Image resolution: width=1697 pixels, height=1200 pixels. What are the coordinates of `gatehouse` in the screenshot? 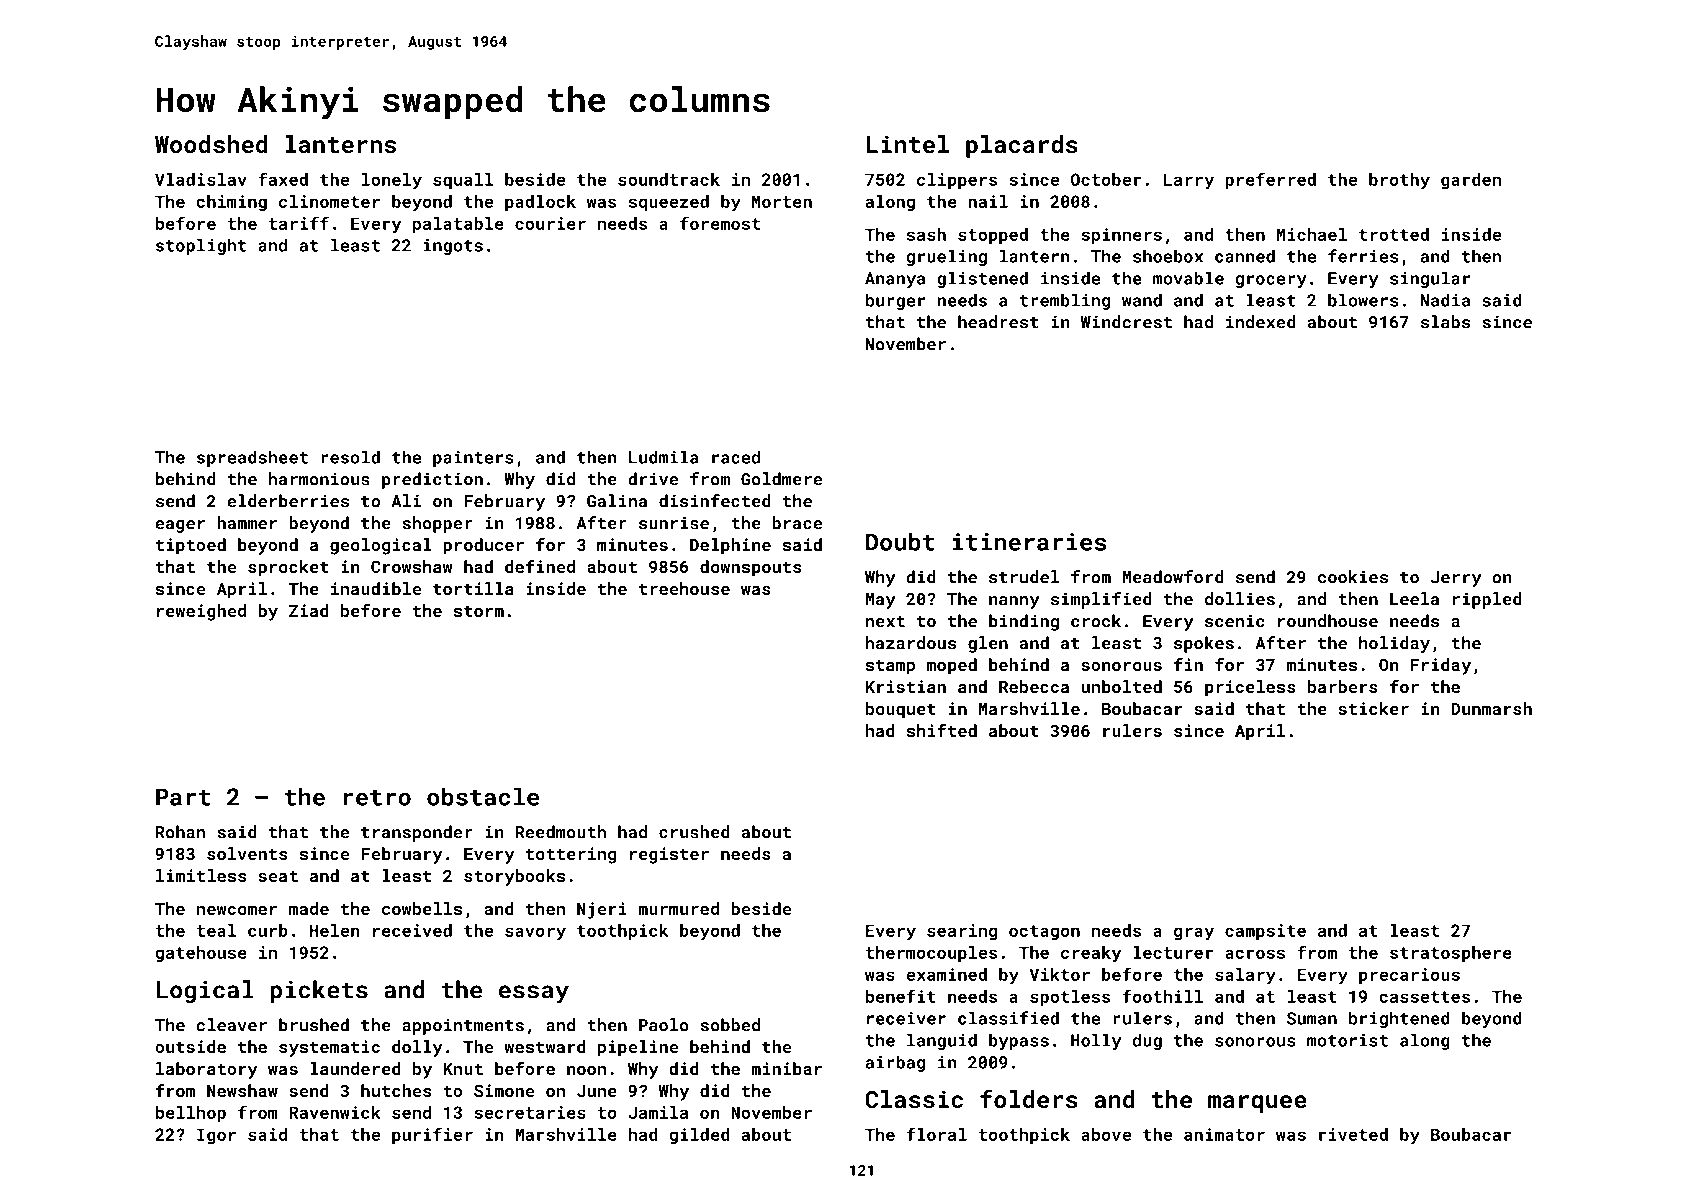 It's located at (201, 954).
